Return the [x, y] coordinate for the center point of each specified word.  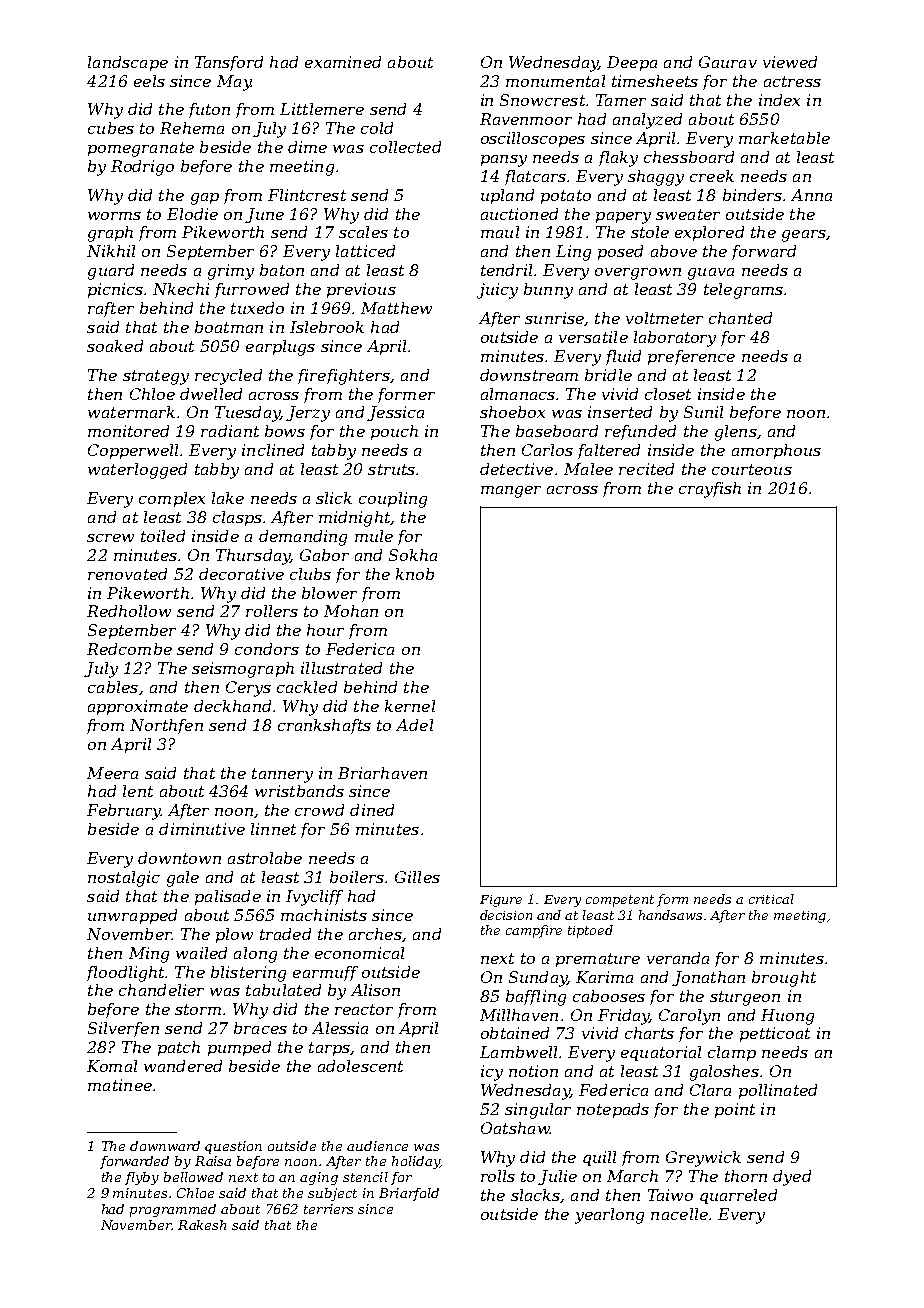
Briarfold [409, 1194]
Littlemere [322, 109]
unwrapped [132, 916]
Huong [787, 1017]
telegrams [743, 291]
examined [343, 62]
